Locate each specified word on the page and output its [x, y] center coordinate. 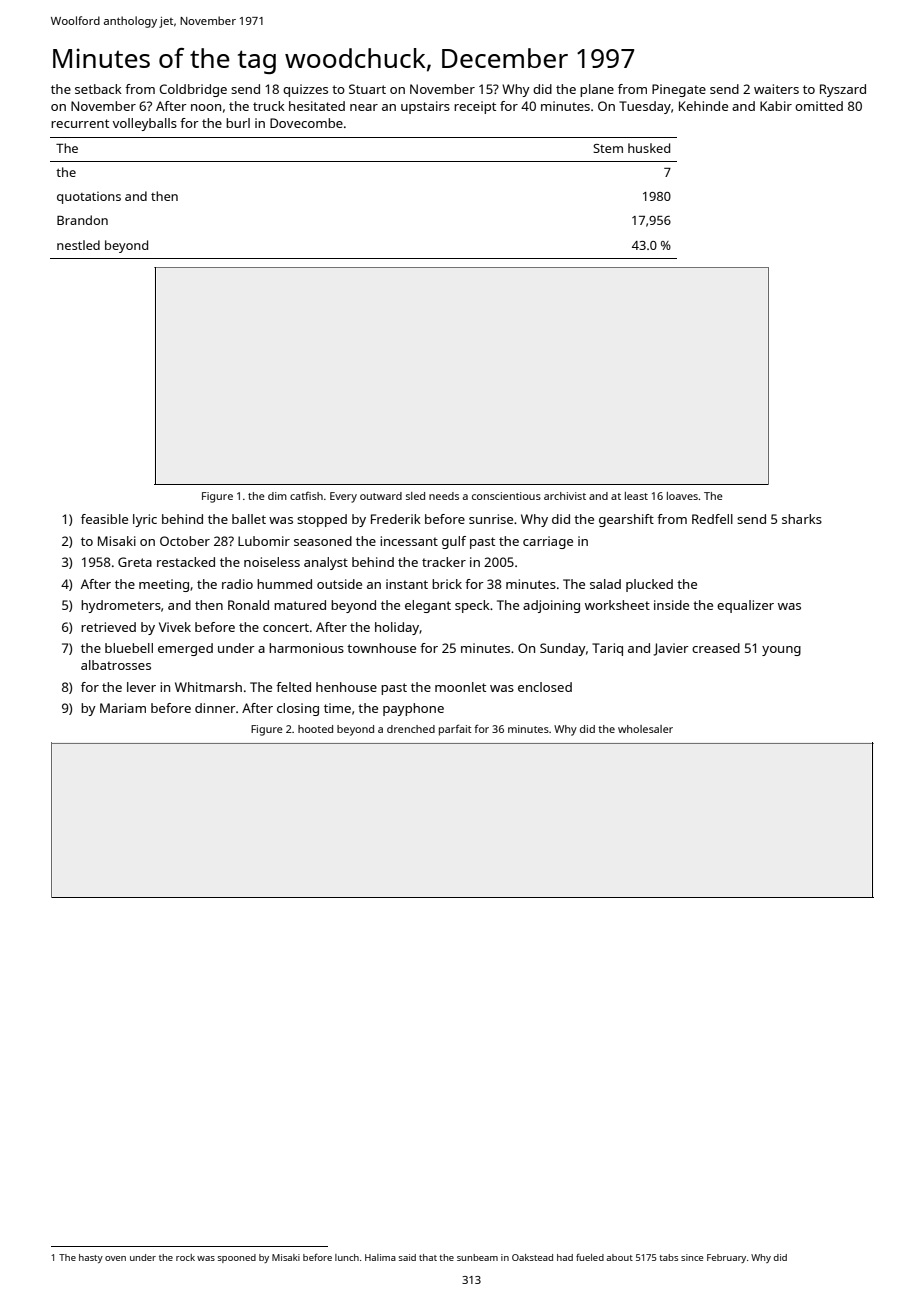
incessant [409, 541]
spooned [237, 1258]
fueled [590, 1257]
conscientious [506, 496]
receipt [475, 107]
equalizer [745, 606]
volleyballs [145, 124]
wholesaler [645, 729]
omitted [819, 106]
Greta [135, 562]
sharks [802, 519]
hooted [315, 729]
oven [115, 1258]
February [726, 1258]
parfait [455, 730]
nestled [78, 245]
